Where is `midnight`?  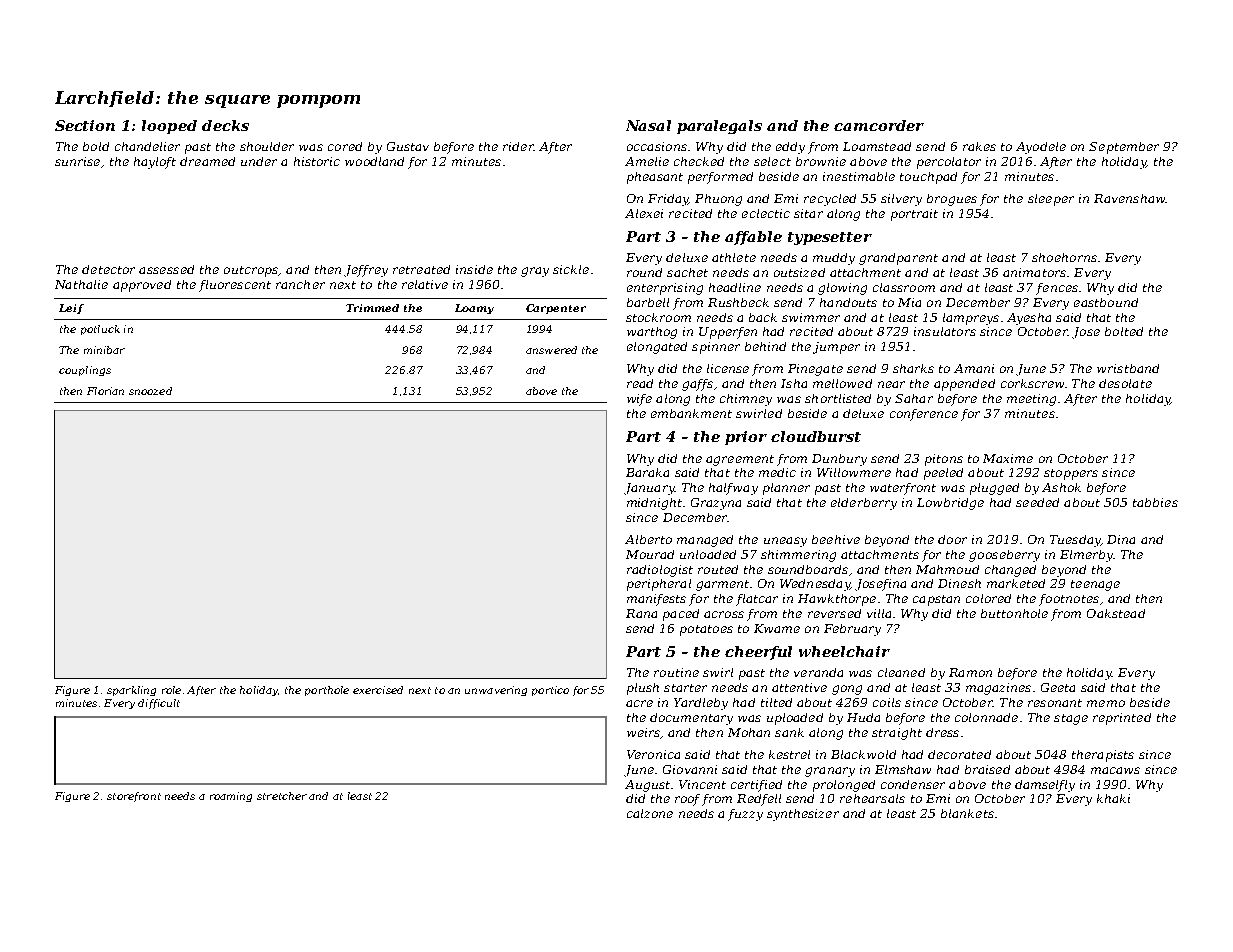
midnight is located at coordinates (654, 504).
